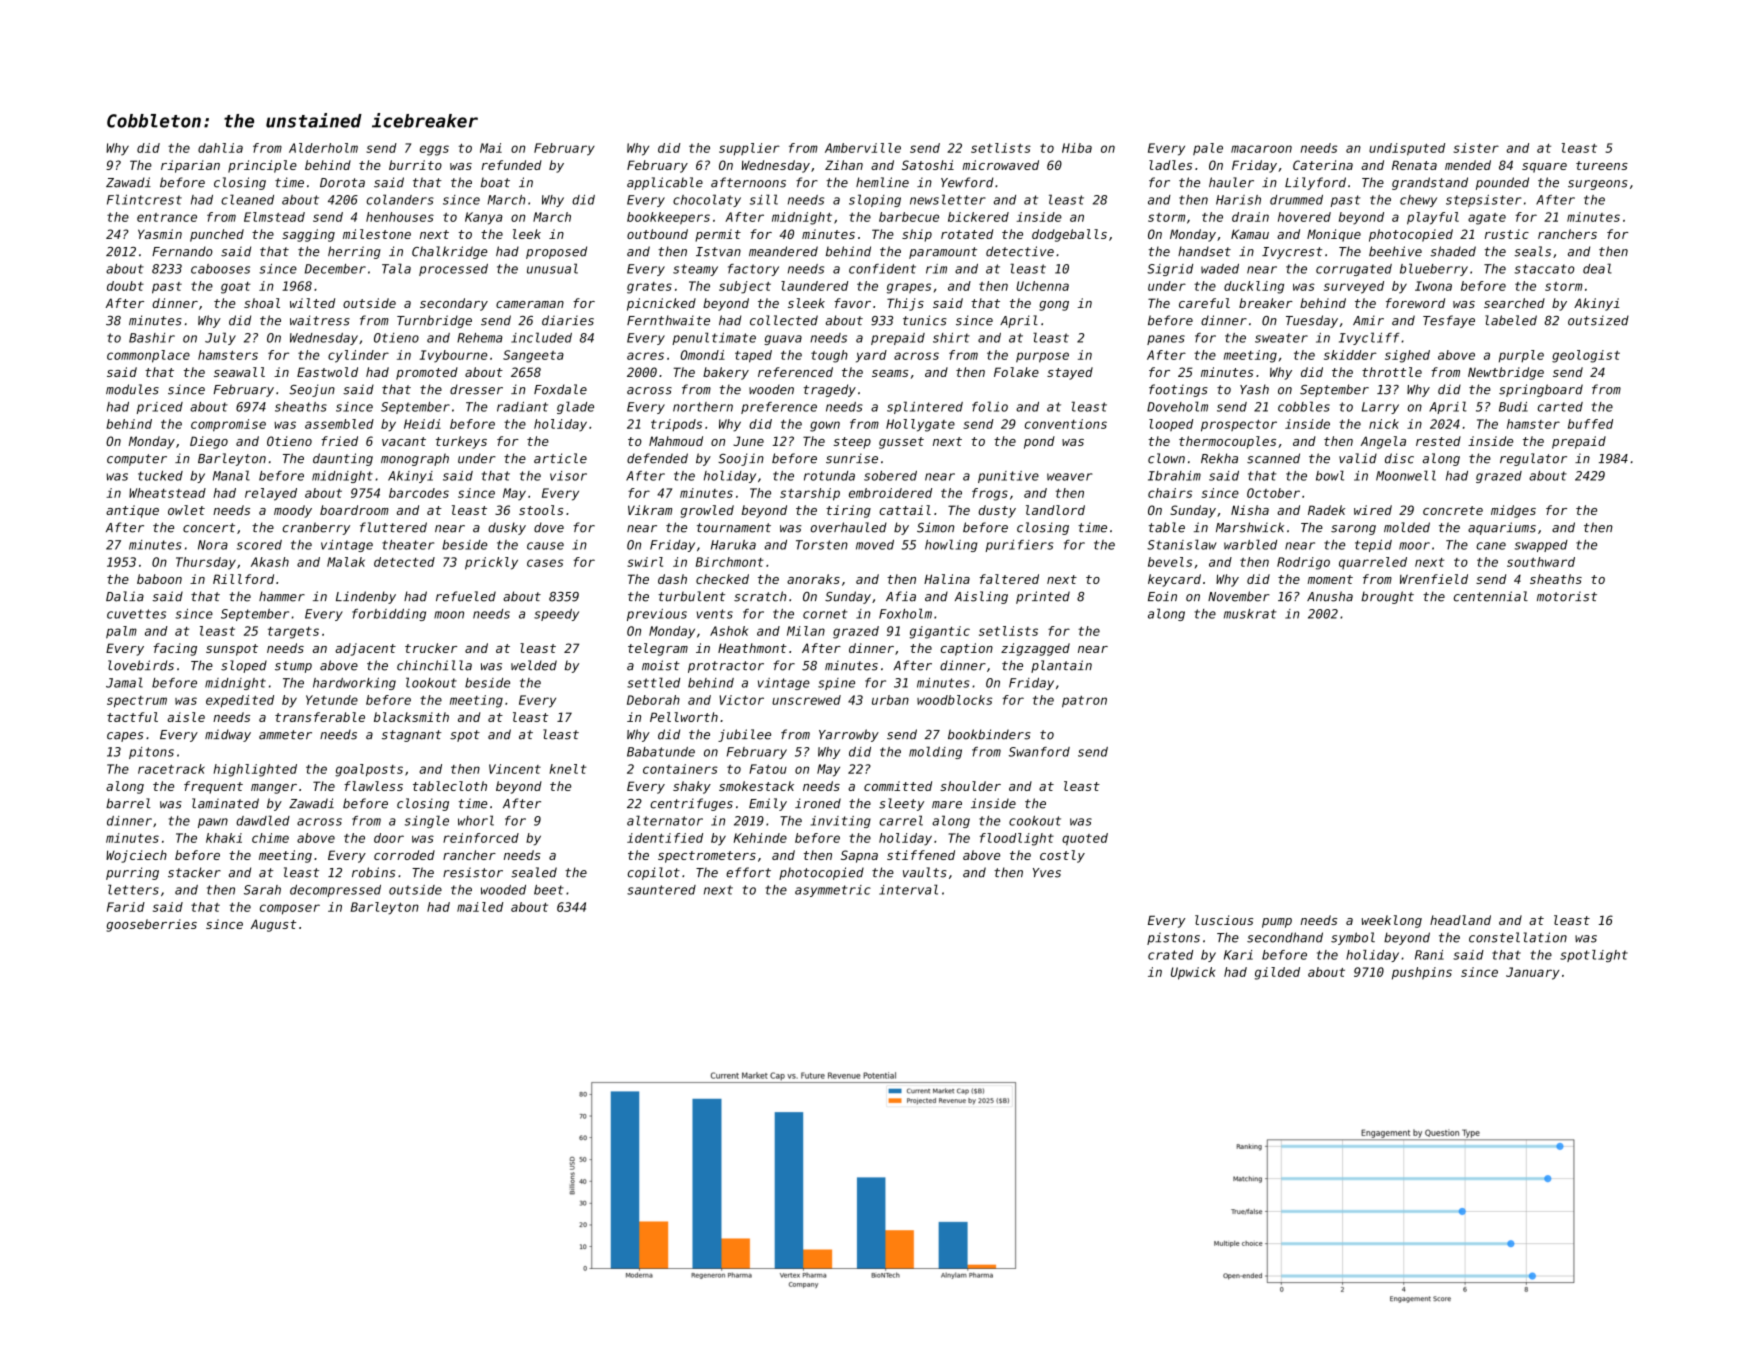  I want to click on Swanford, so click(1039, 752).
